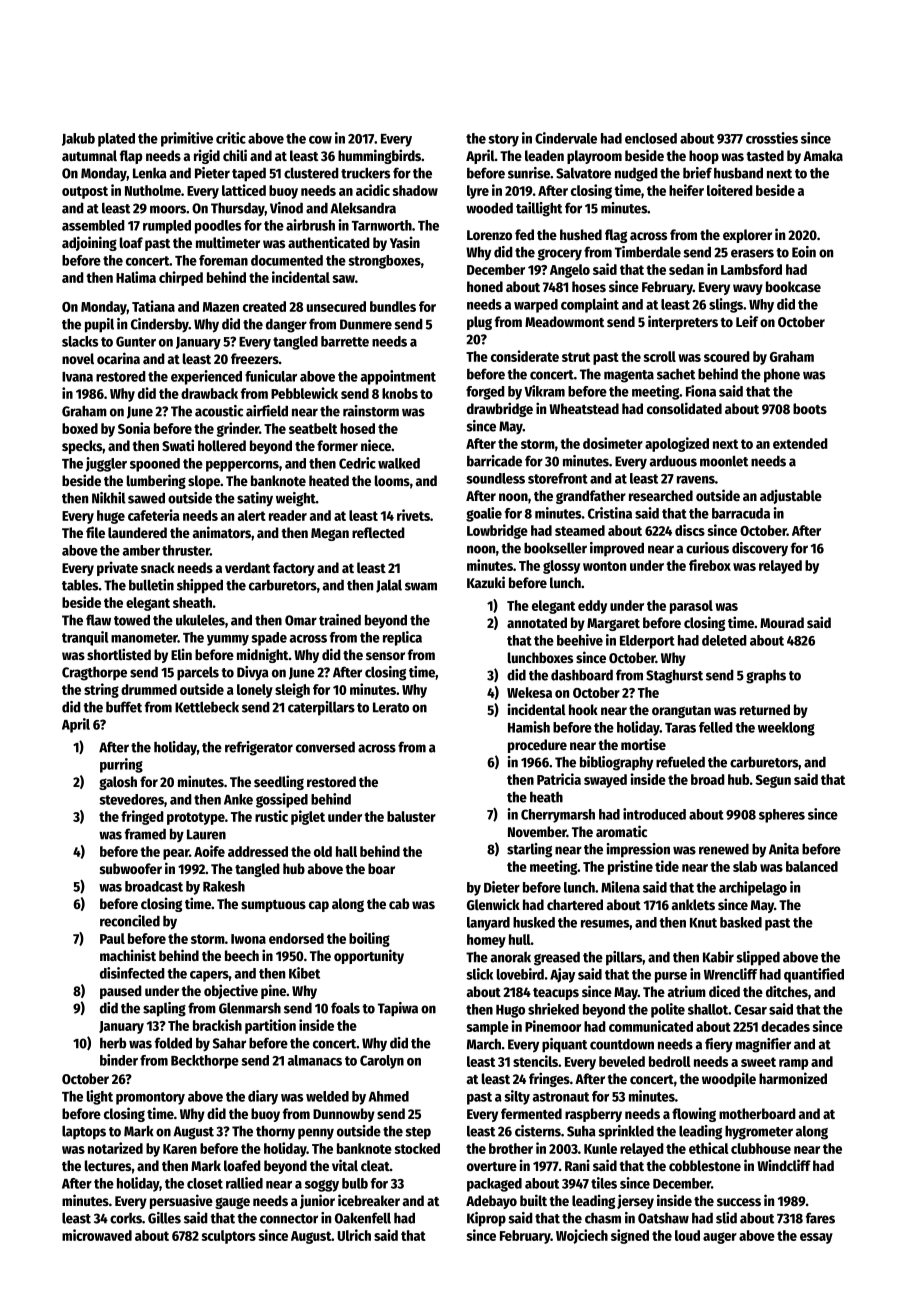 The width and height of the image is (908, 1316). Describe the element at coordinates (187, 139) in the image. I see `primitive` at that location.
